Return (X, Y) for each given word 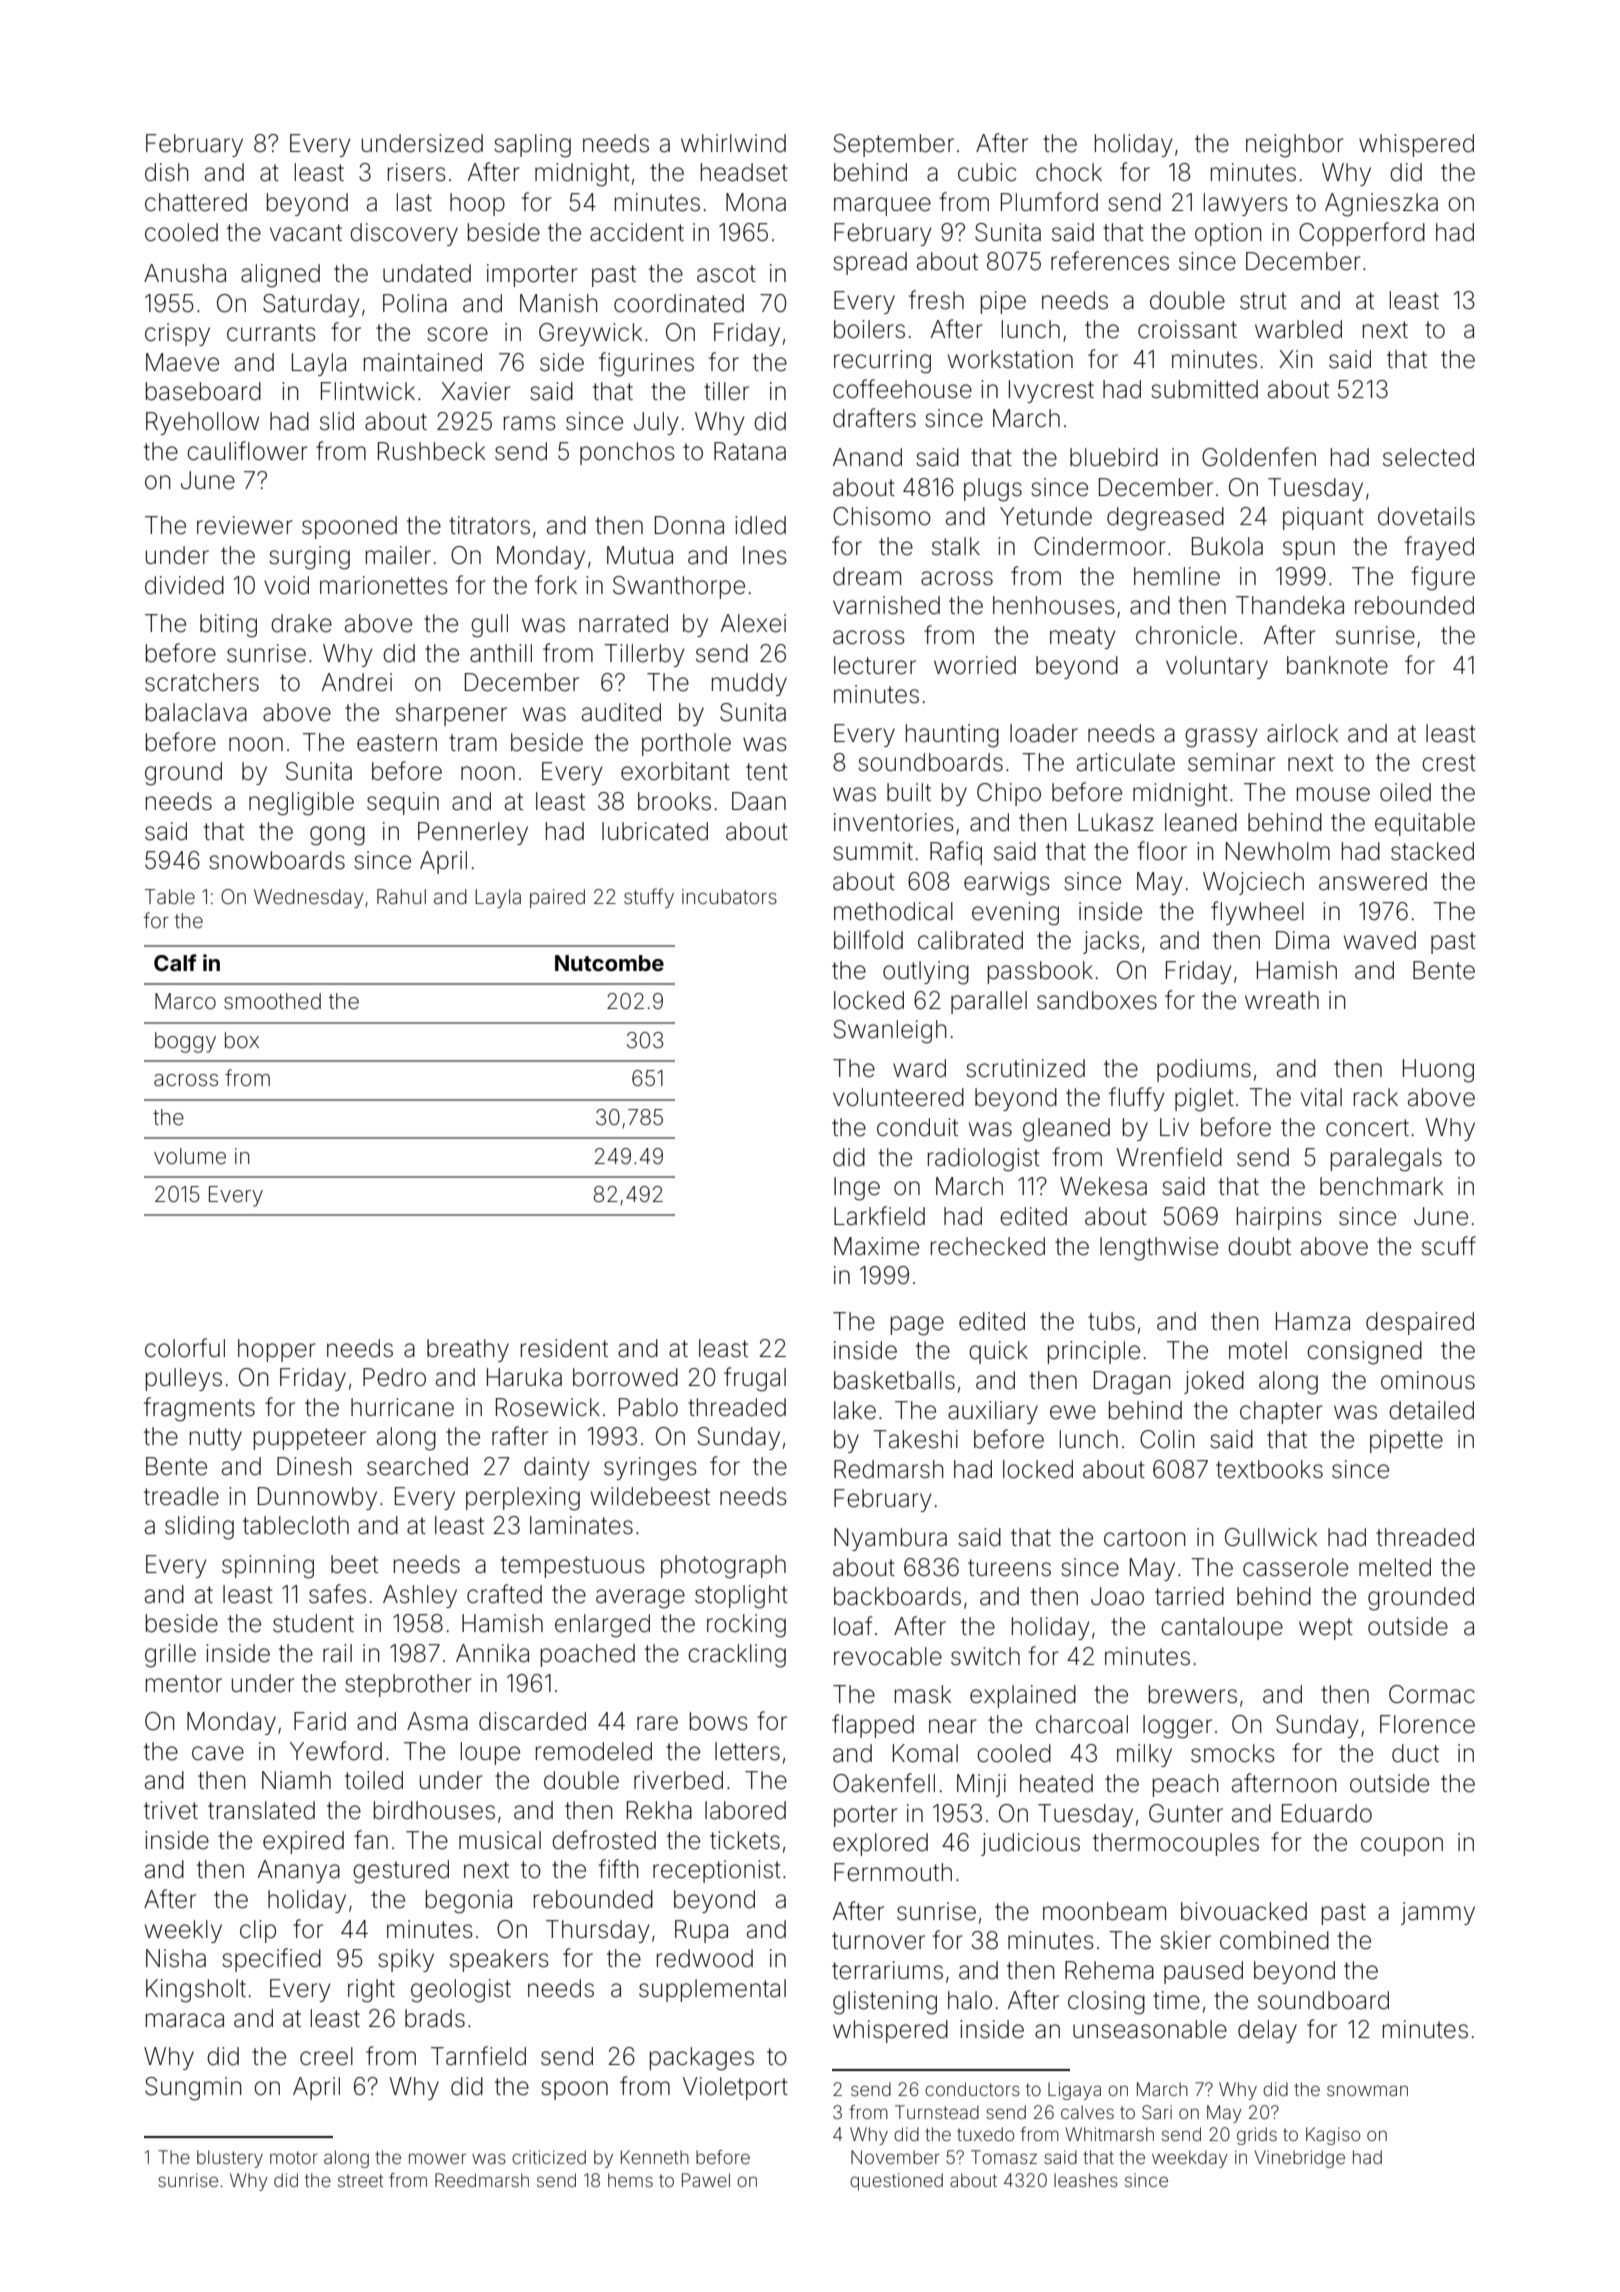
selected (1428, 457)
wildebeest (650, 1496)
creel (326, 2056)
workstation (1010, 359)
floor (1162, 851)
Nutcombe (609, 963)
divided (184, 585)
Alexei (753, 623)
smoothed (272, 1001)
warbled (1298, 329)
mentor (184, 1684)
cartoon (1145, 1538)
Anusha (185, 273)
